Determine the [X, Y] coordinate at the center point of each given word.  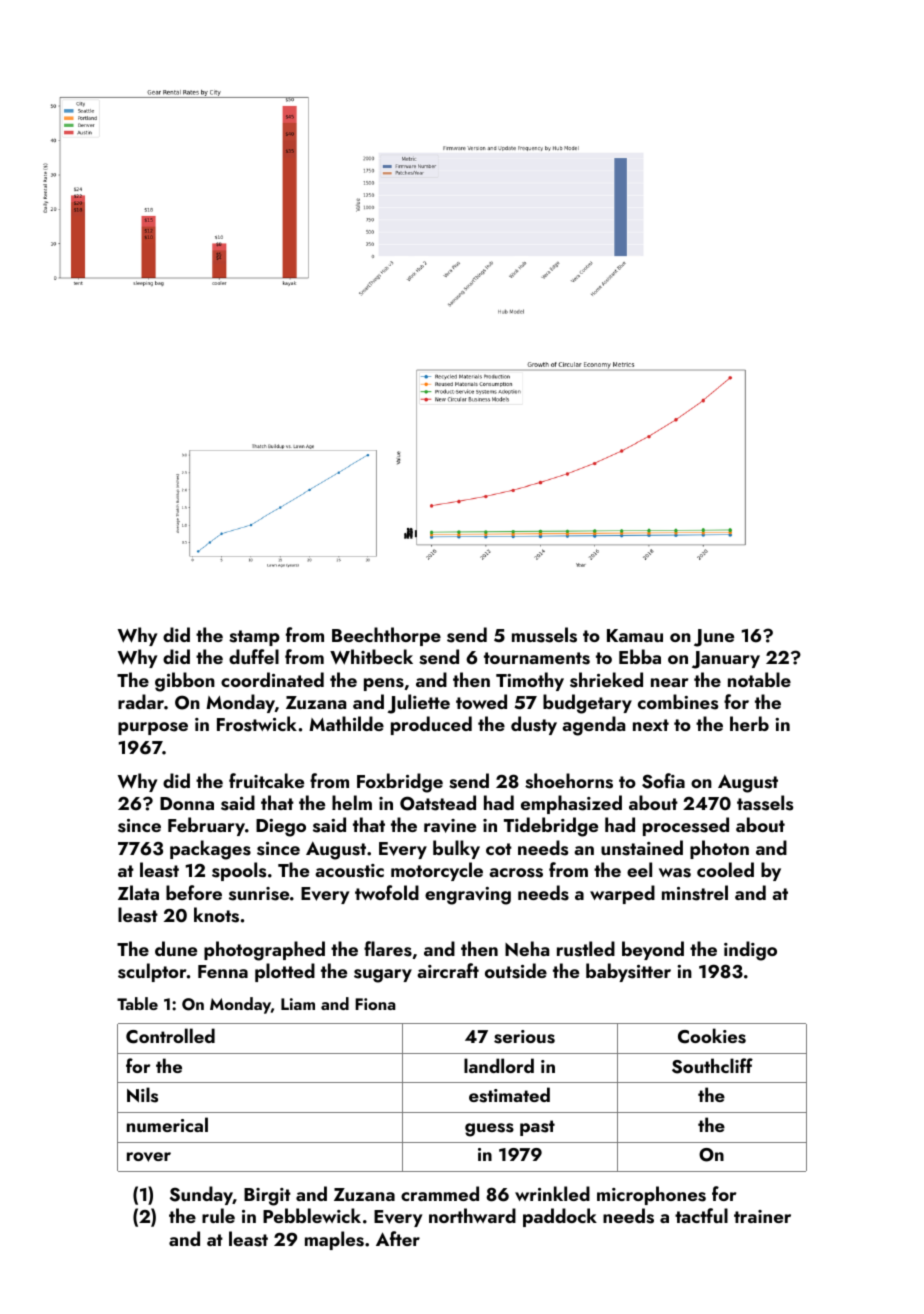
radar [141, 701]
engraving [468, 896]
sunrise [259, 894]
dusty [534, 725]
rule [218, 1215]
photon [719, 849]
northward [472, 1215]
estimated [509, 1095]
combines [678, 702]
